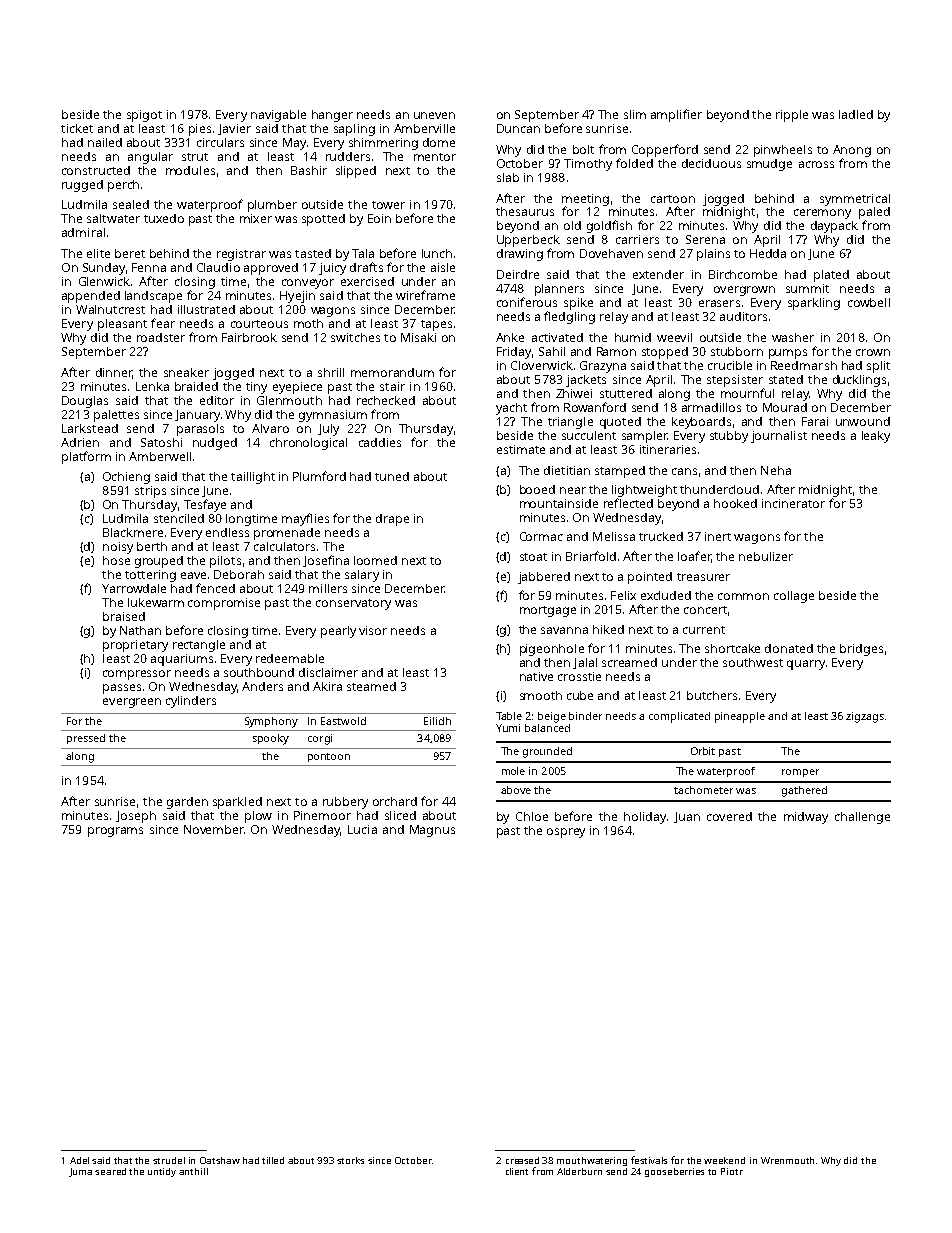  What do you see at coordinates (80, 1172) in the screenshot?
I see `Juma` at bounding box center [80, 1172].
